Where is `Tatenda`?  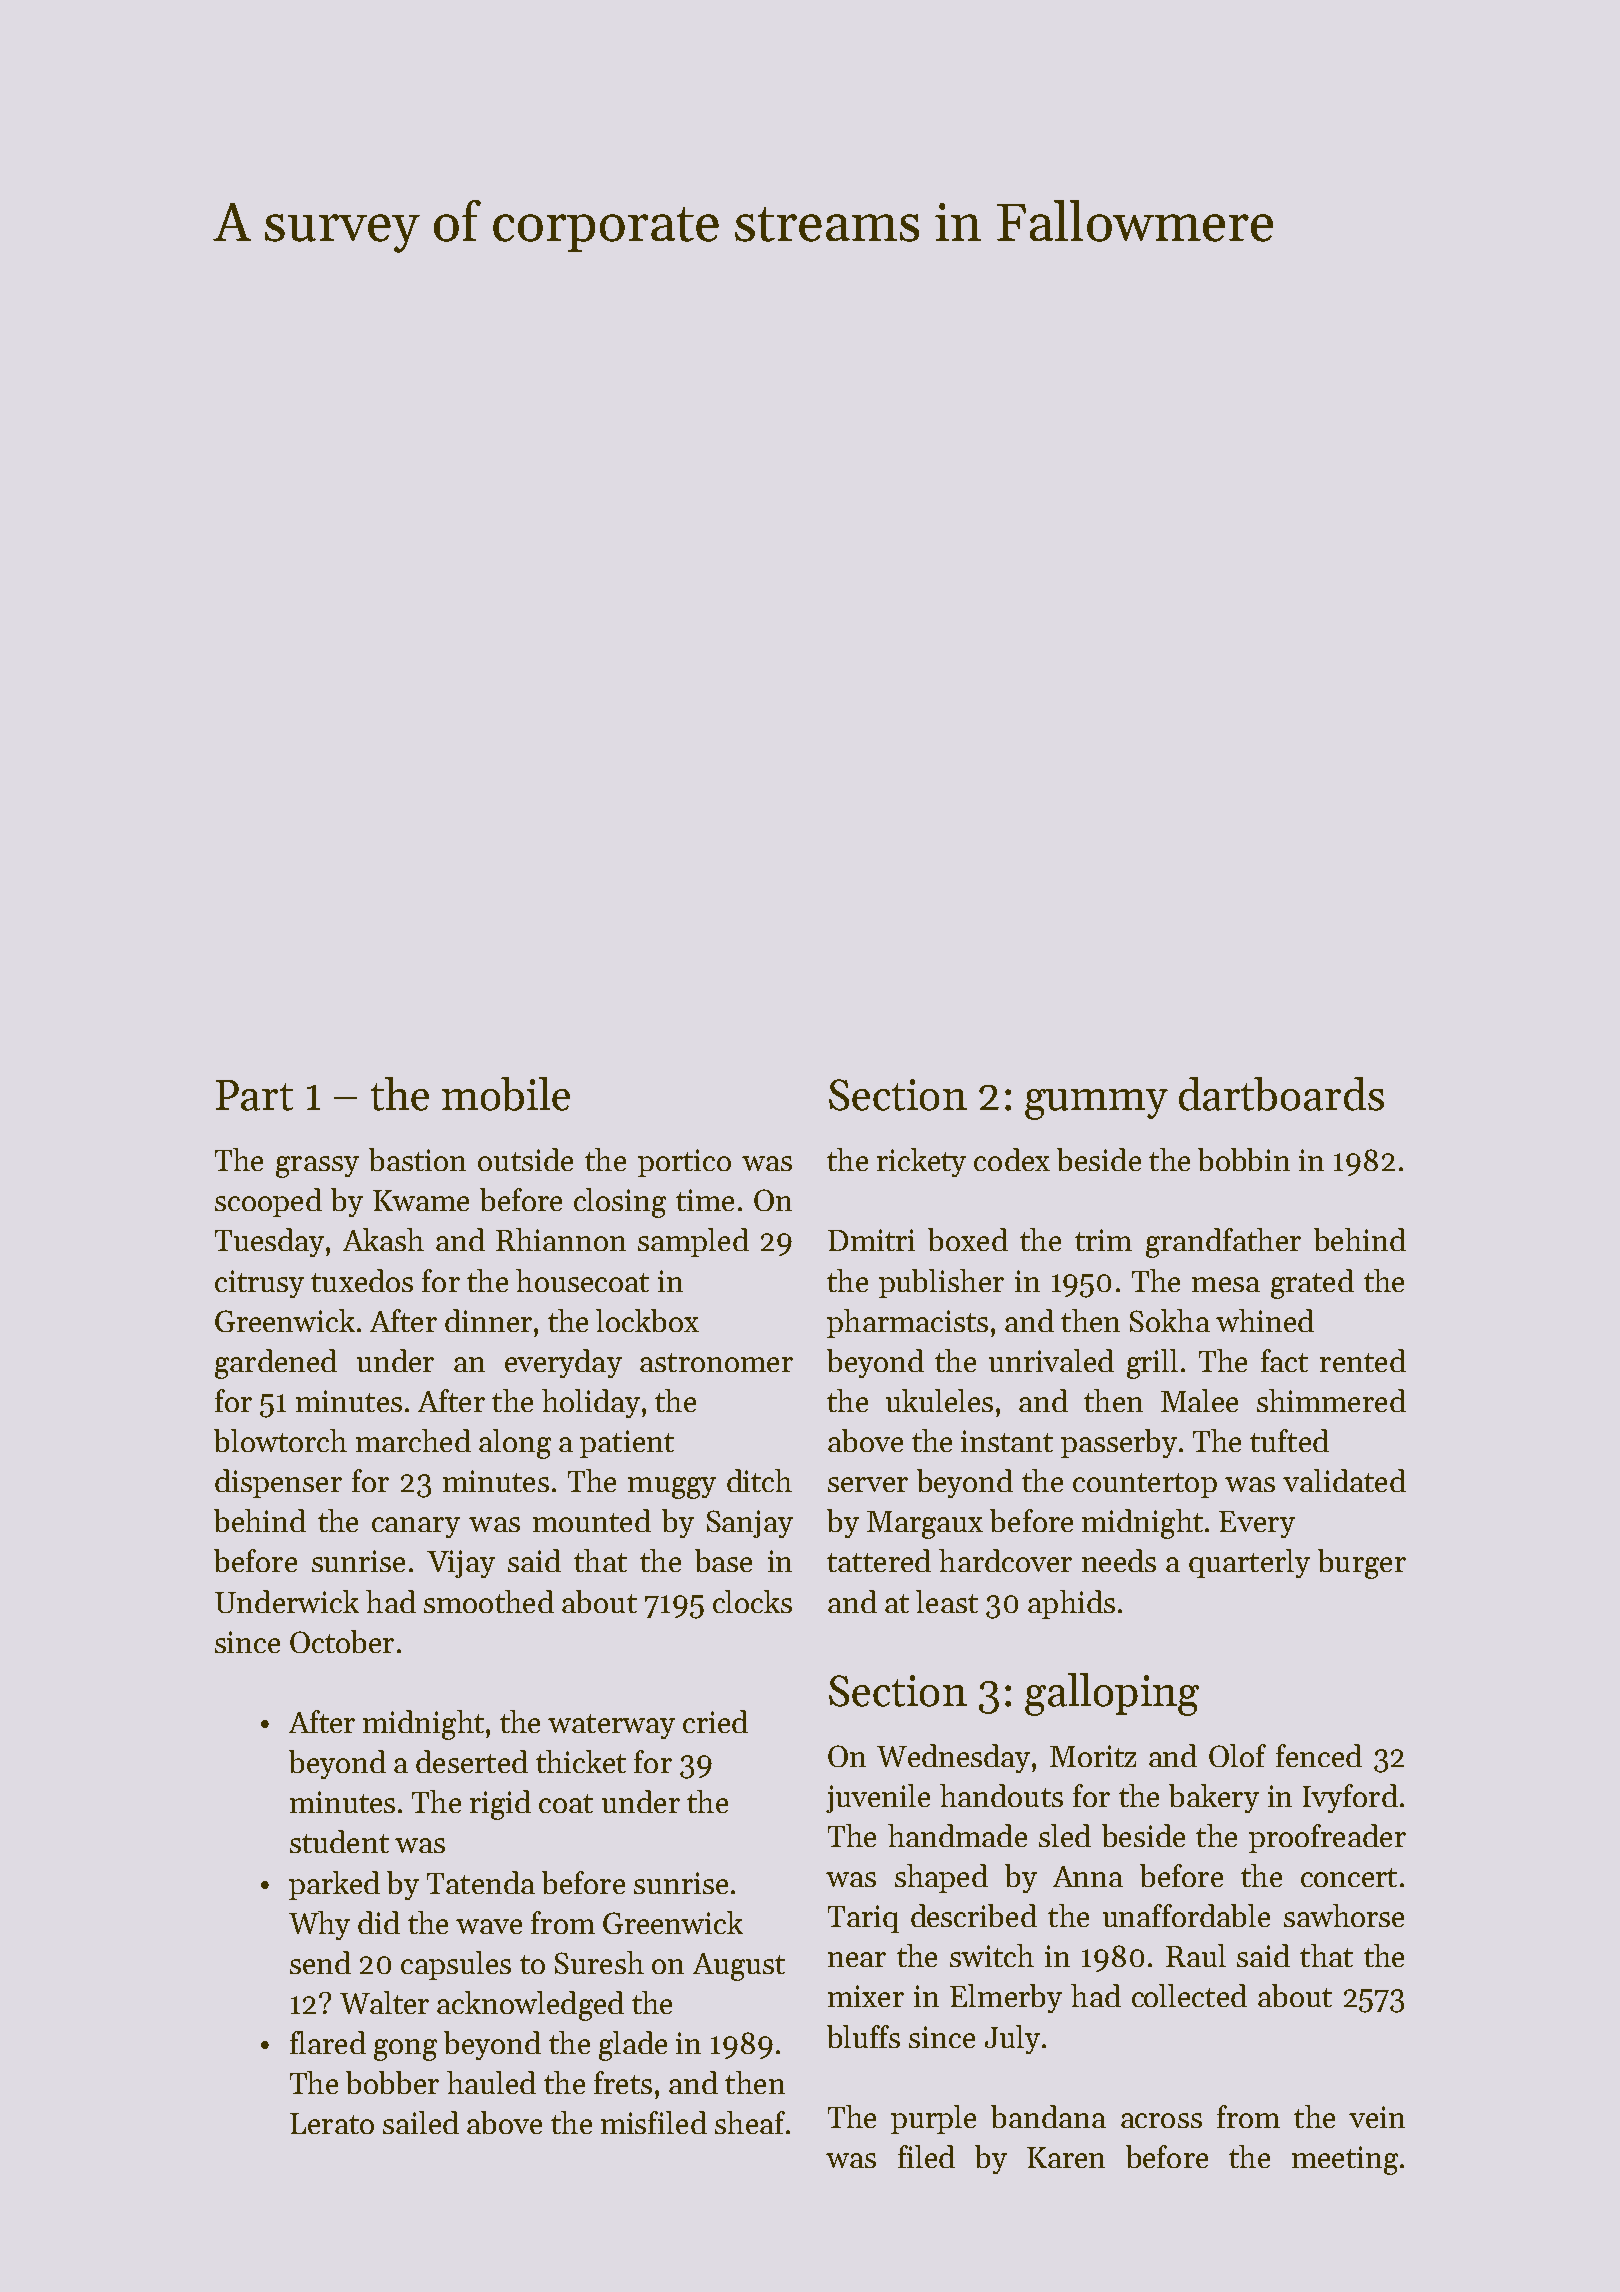
Tatenda is located at coordinates (481, 1882).
